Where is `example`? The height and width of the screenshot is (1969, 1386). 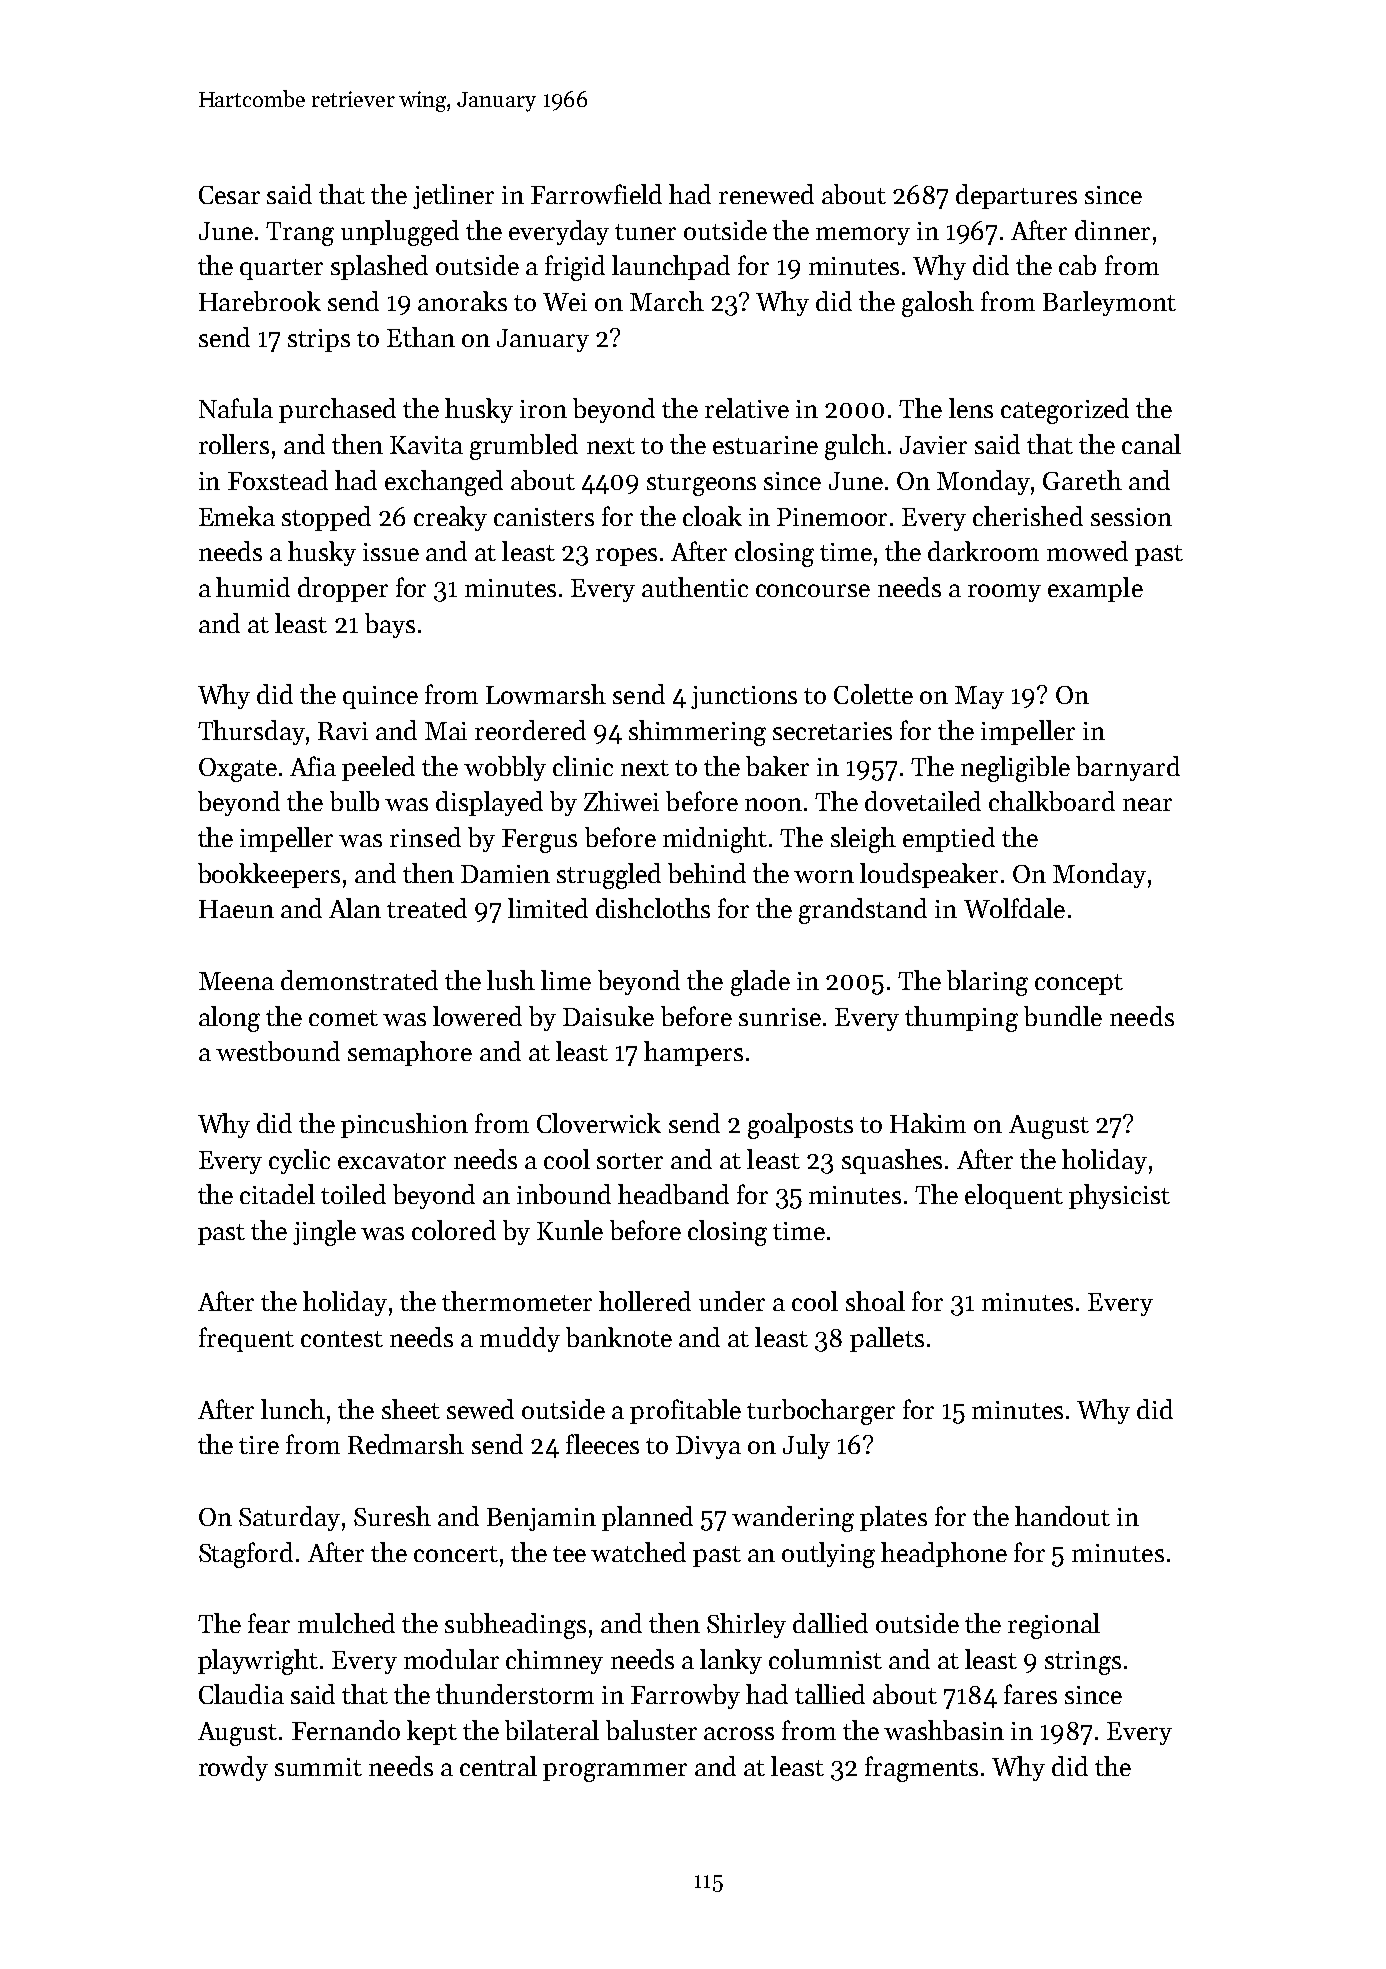 example is located at coordinates (1095, 589).
